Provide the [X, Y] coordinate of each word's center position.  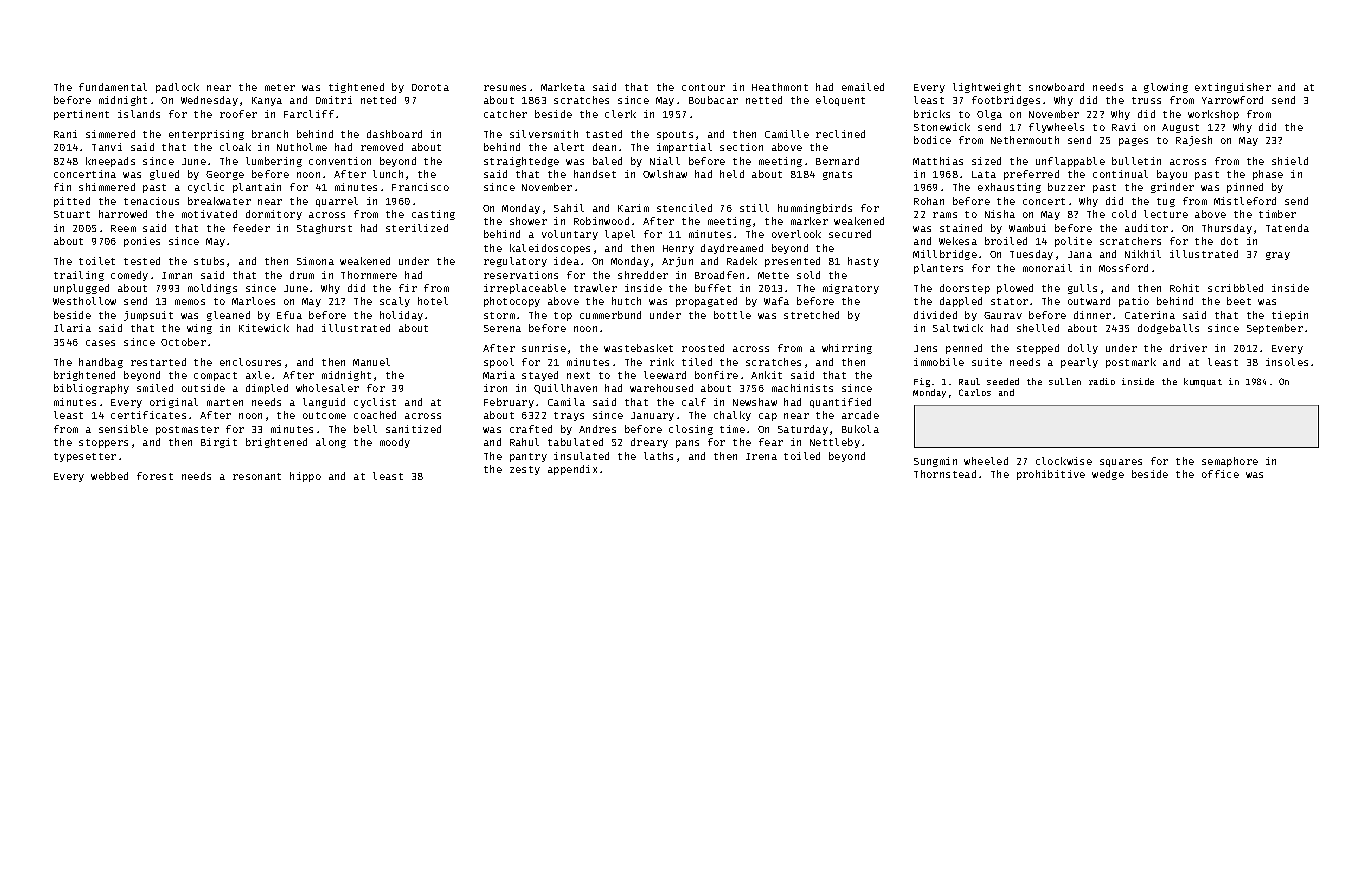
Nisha [1000, 214]
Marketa [563, 87]
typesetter [85, 457]
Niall [665, 161]
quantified [840, 403]
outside [203, 388]
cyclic [206, 188]
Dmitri [334, 100]
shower [528, 221]
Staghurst [324, 229]
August [1180, 128]
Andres [597, 429]
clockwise [1064, 461]
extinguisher [1233, 88]
